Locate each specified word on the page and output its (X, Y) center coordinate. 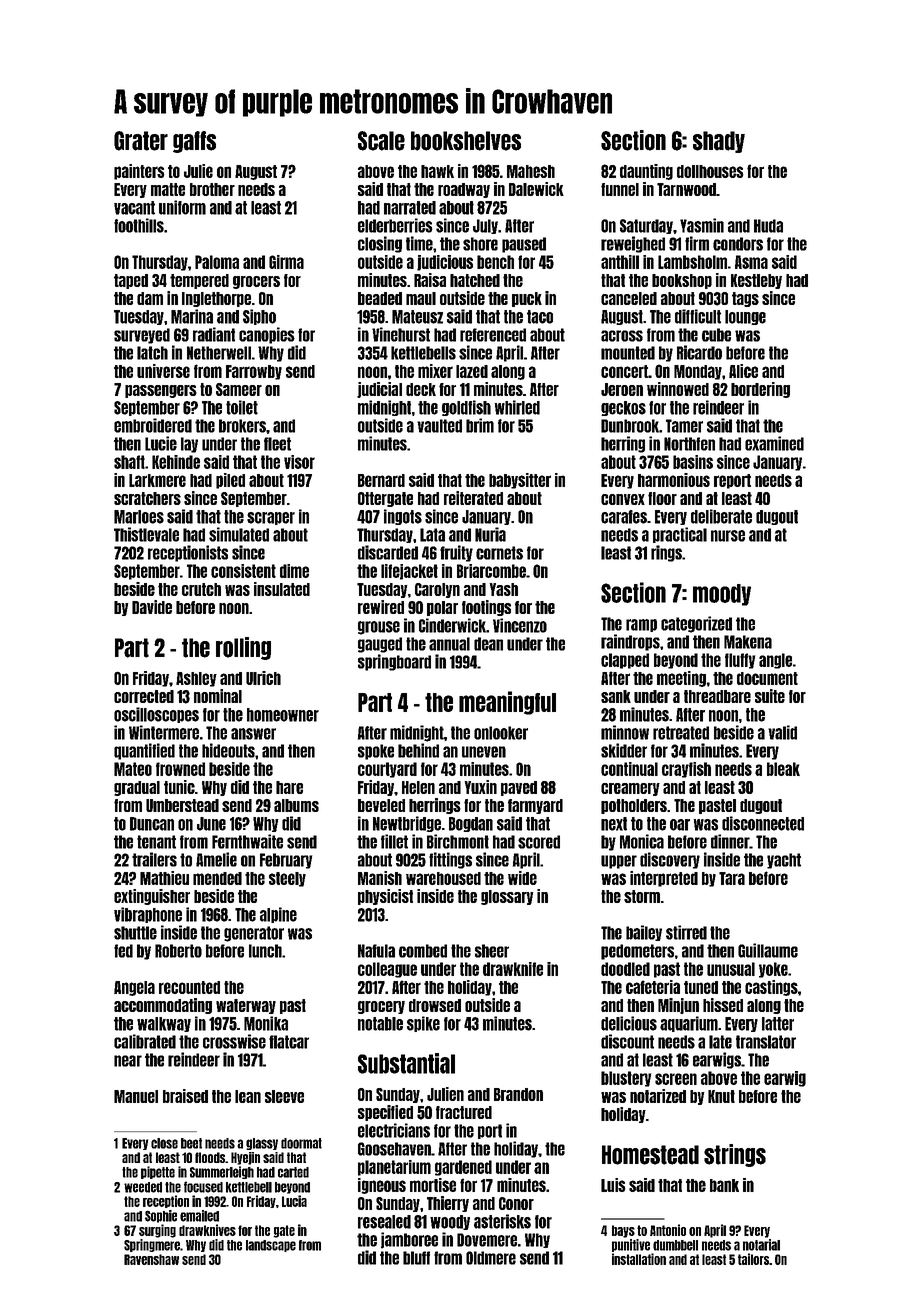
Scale (381, 141)
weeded (143, 1187)
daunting (646, 172)
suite (770, 696)
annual (449, 644)
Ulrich (263, 678)
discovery (670, 860)
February (286, 861)
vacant (134, 208)
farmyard (535, 806)
